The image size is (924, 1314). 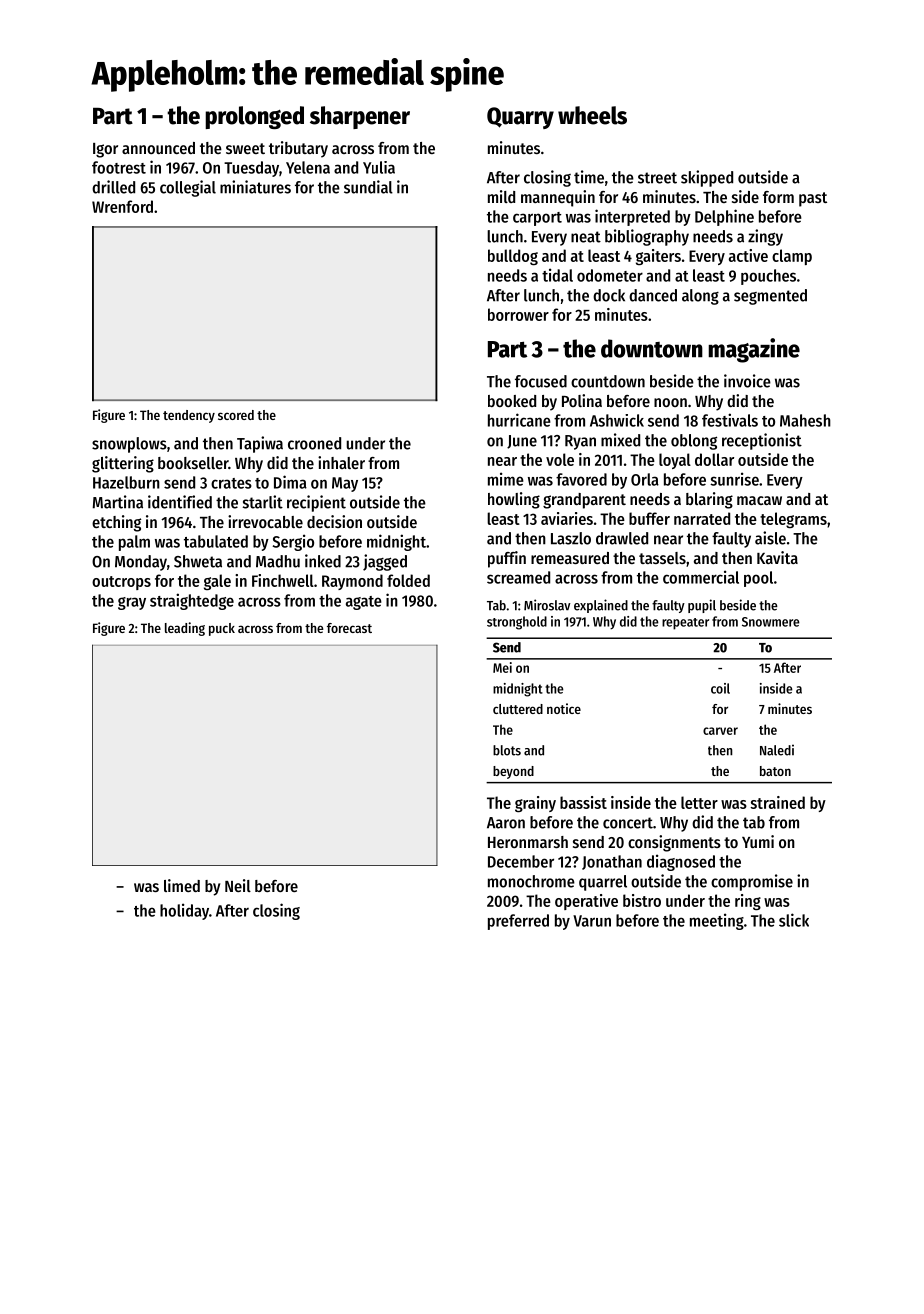 What do you see at coordinates (184, 911) in the screenshot?
I see `holiday` at bounding box center [184, 911].
